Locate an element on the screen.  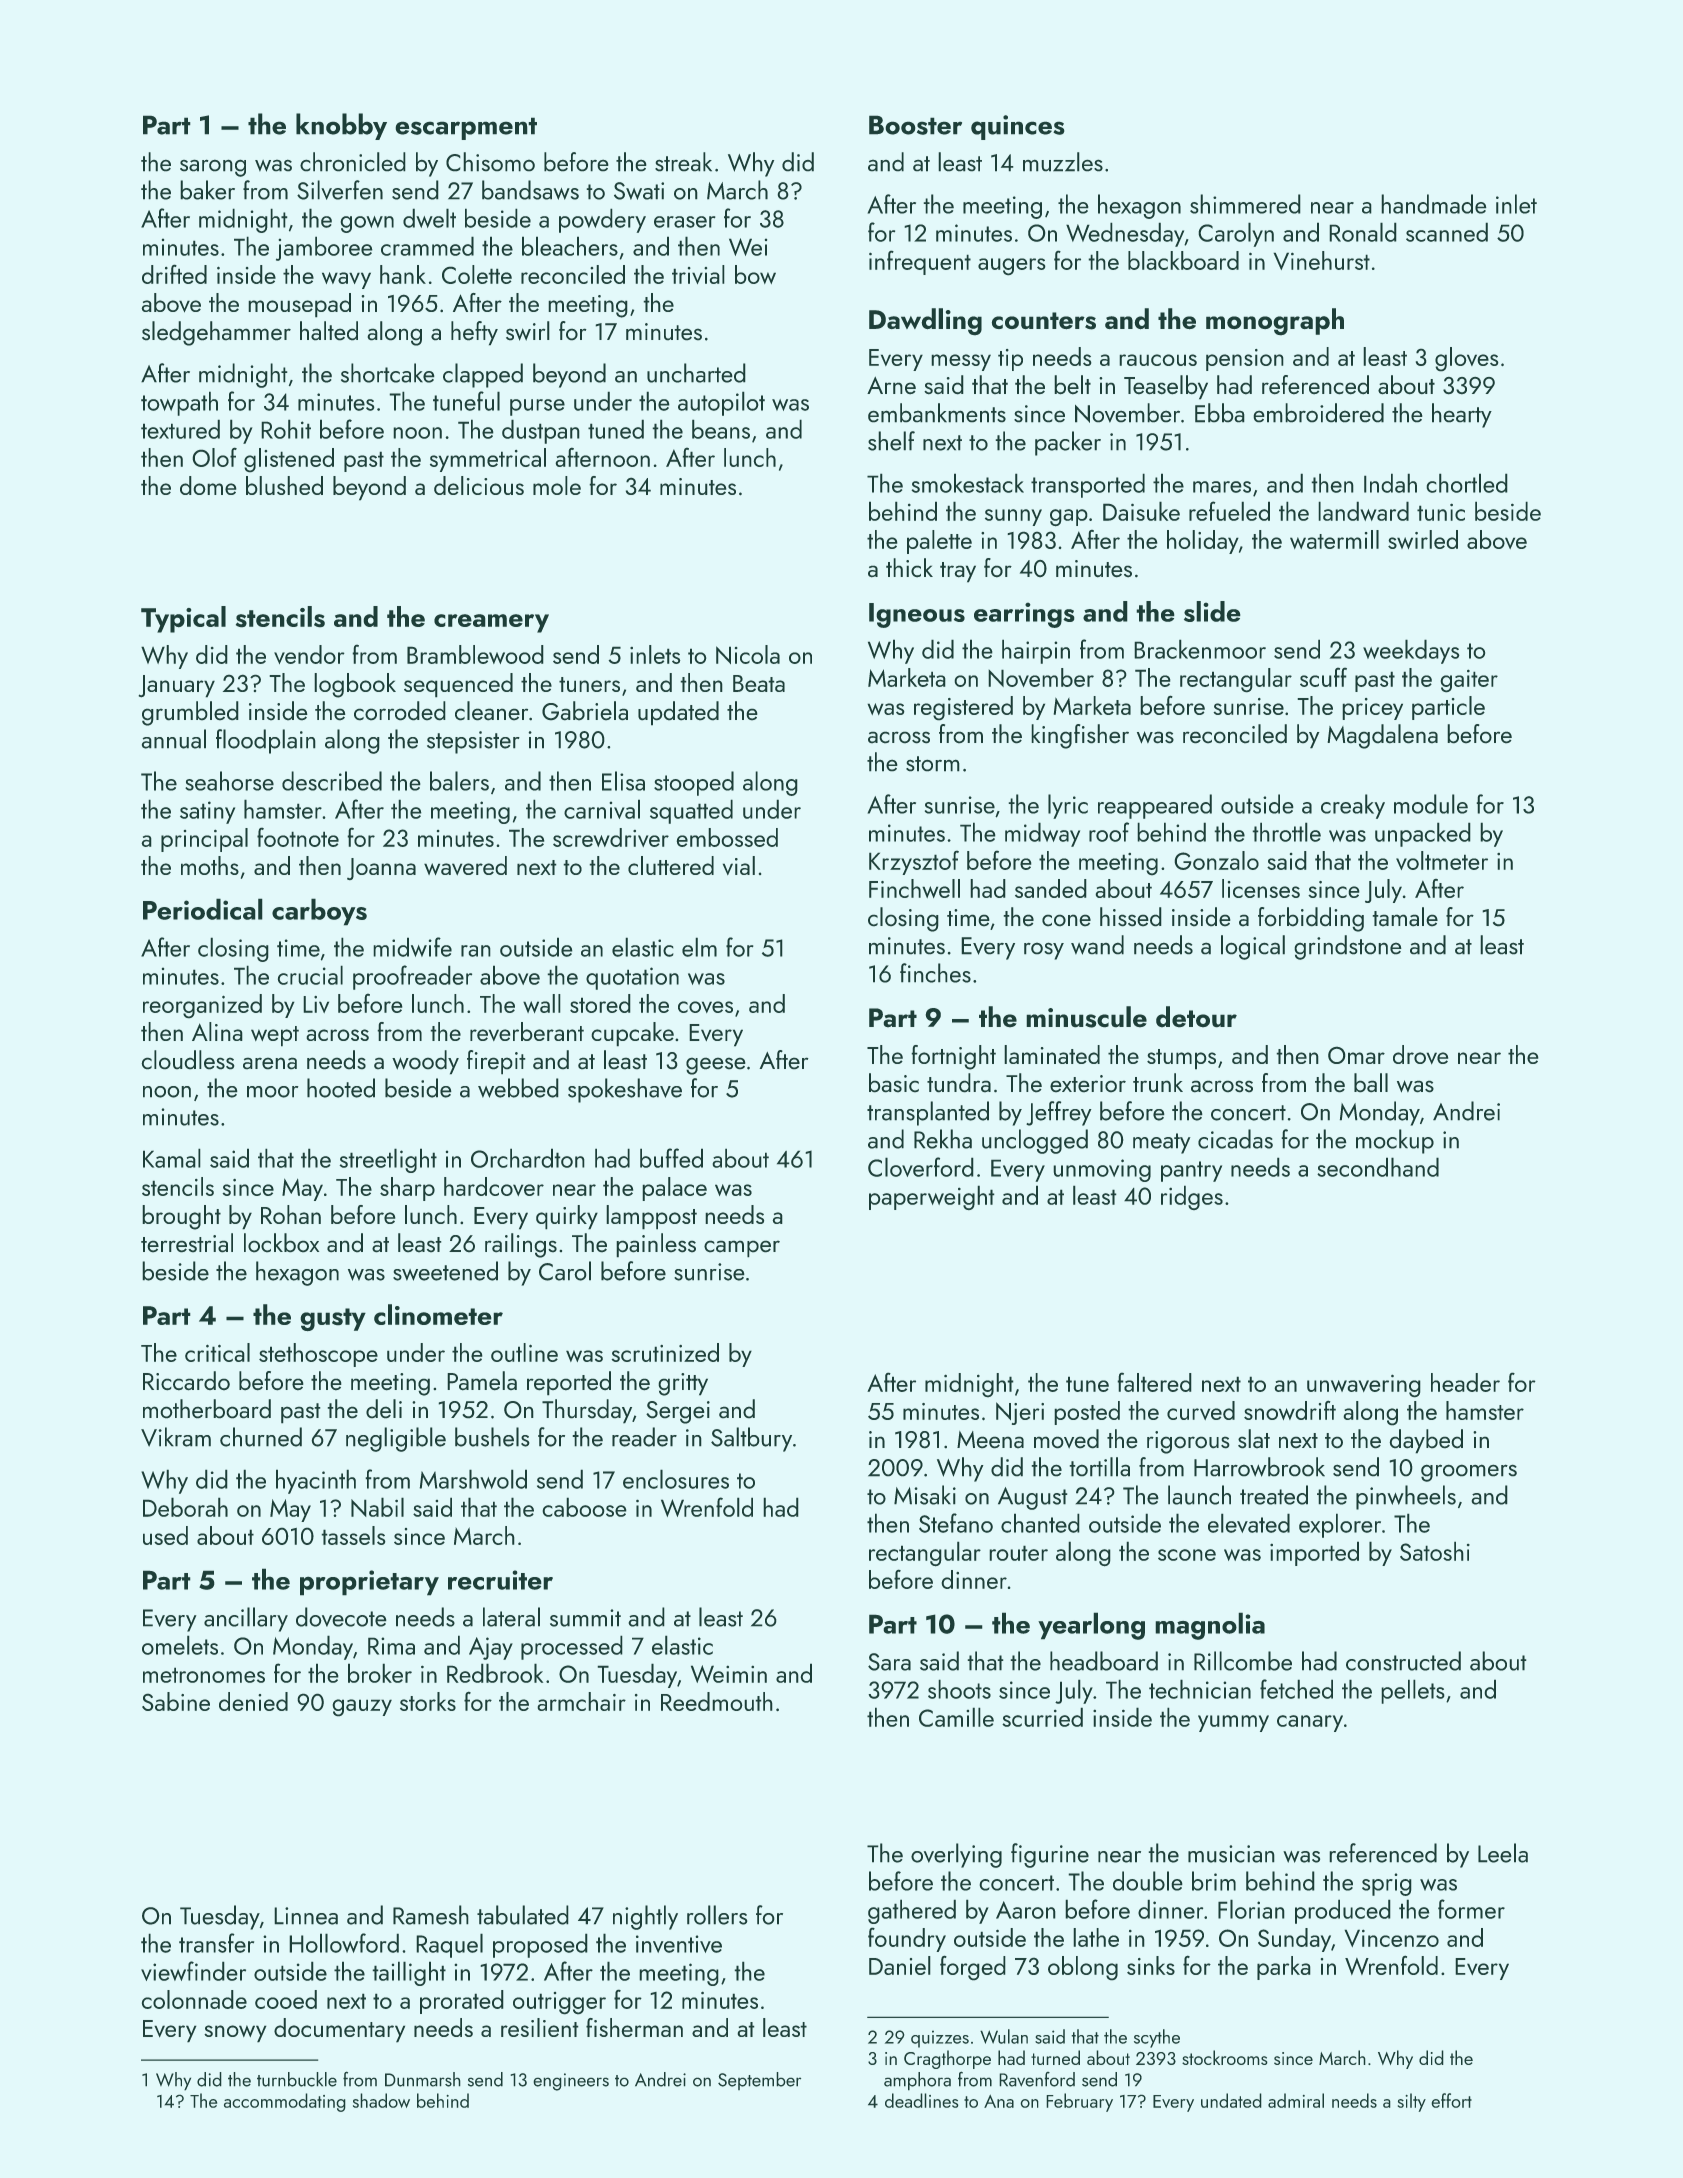
hefty is located at coordinates (474, 333).
